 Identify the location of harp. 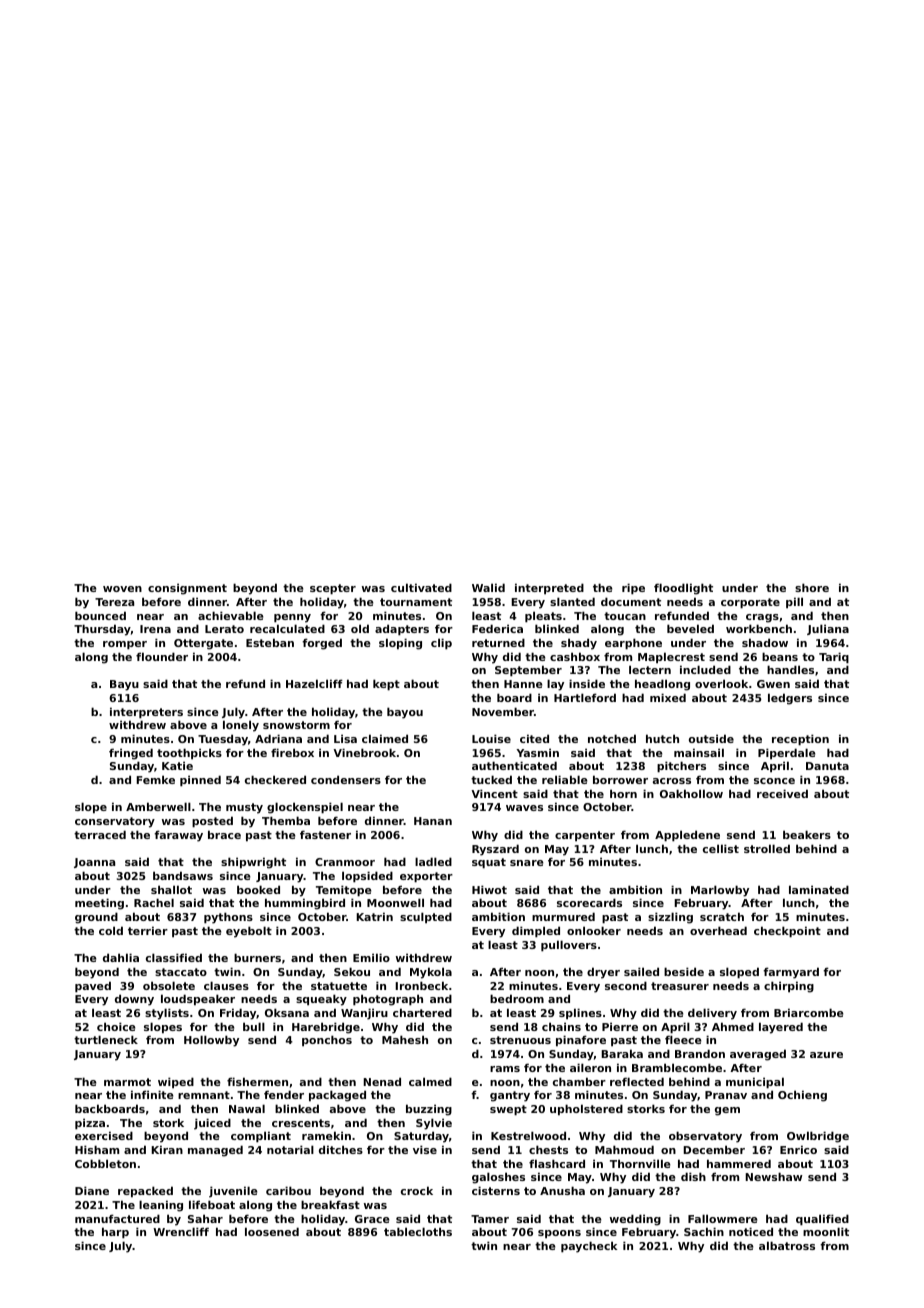
(115, 1233).
